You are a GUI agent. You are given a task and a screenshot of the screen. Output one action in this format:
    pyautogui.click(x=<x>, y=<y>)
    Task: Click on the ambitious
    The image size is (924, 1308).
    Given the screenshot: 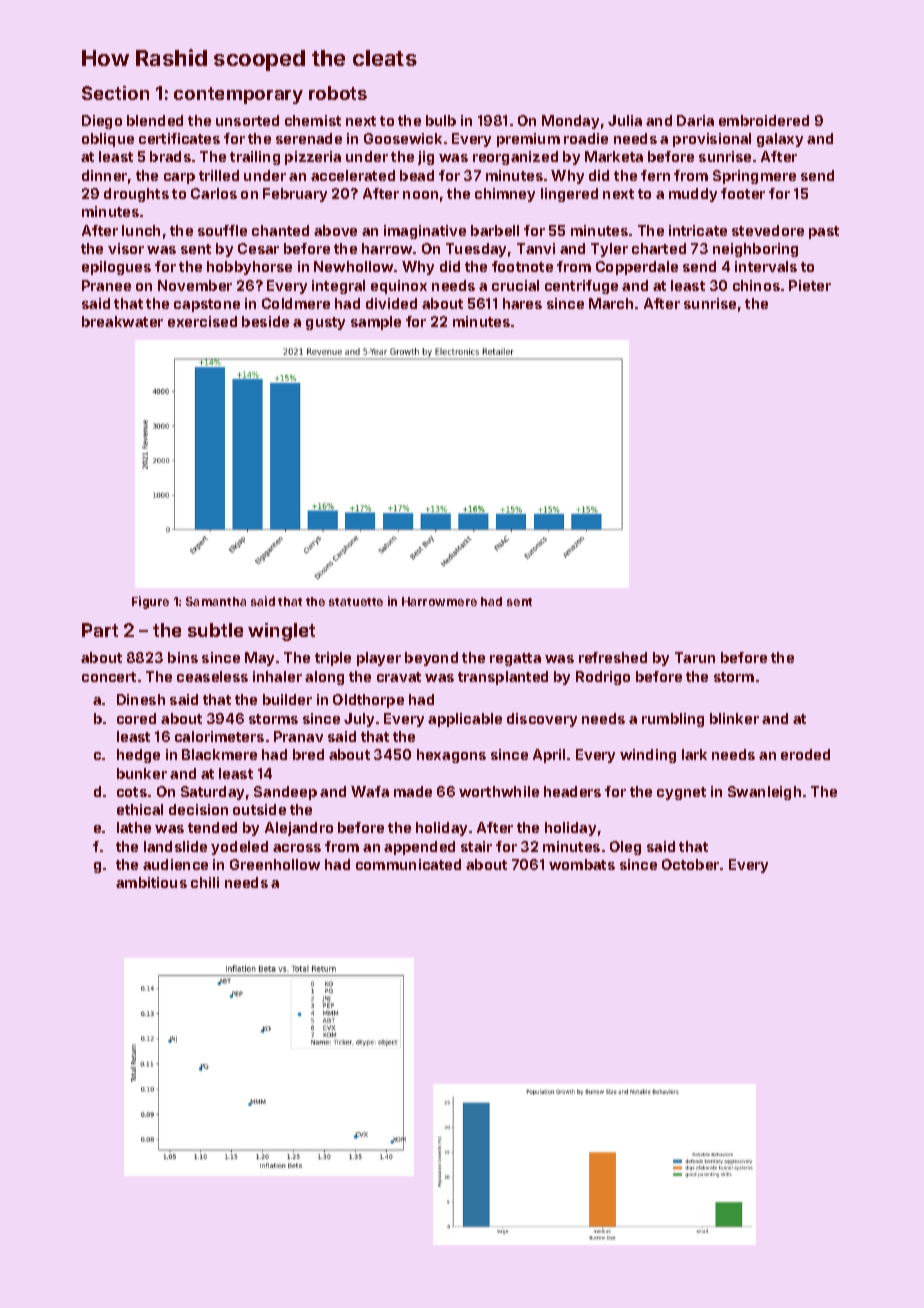 What is the action you would take?
    pyautogui.click(x=151, y=882)
